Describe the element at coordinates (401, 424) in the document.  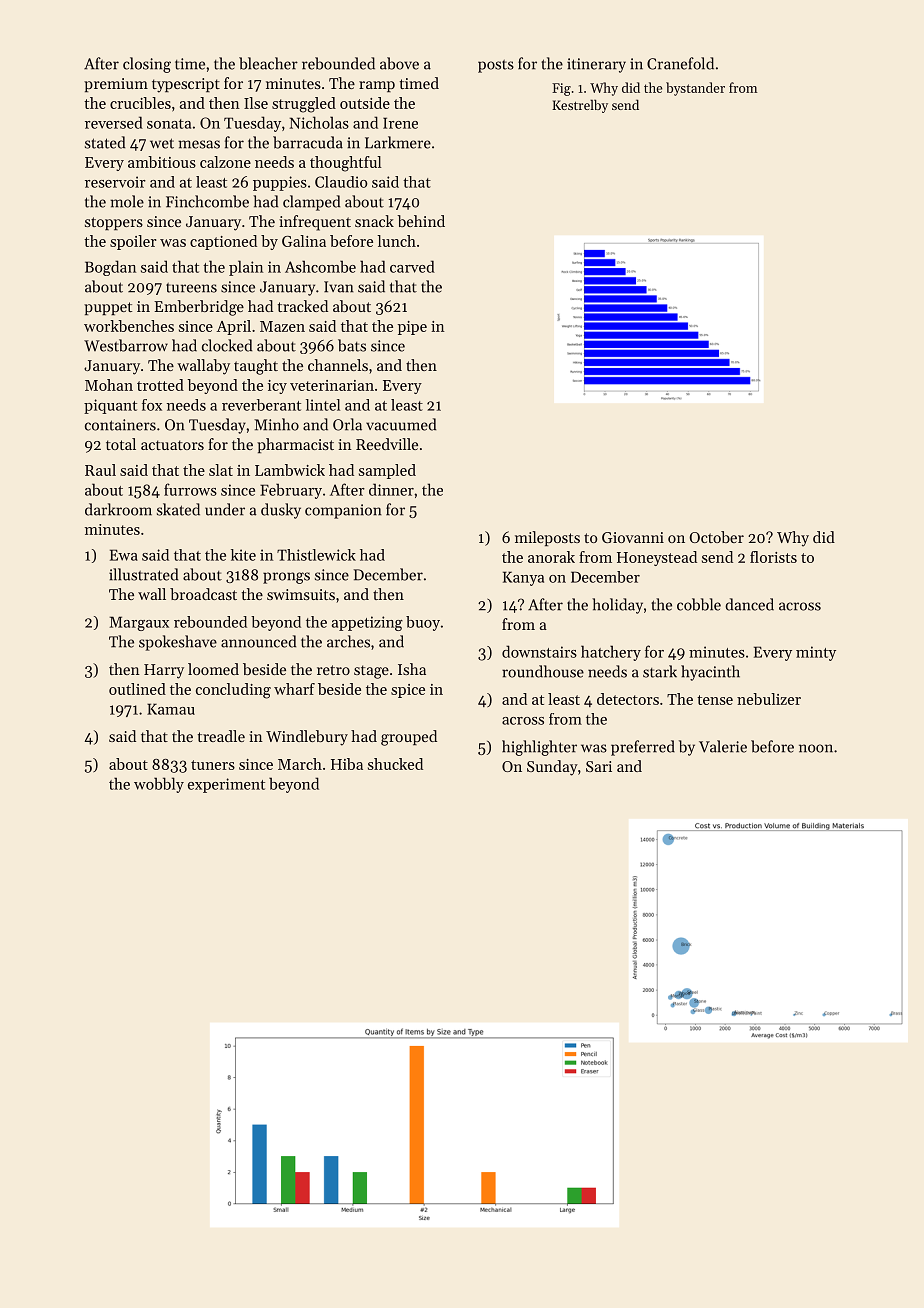
I see `vacuumed` at that location.
